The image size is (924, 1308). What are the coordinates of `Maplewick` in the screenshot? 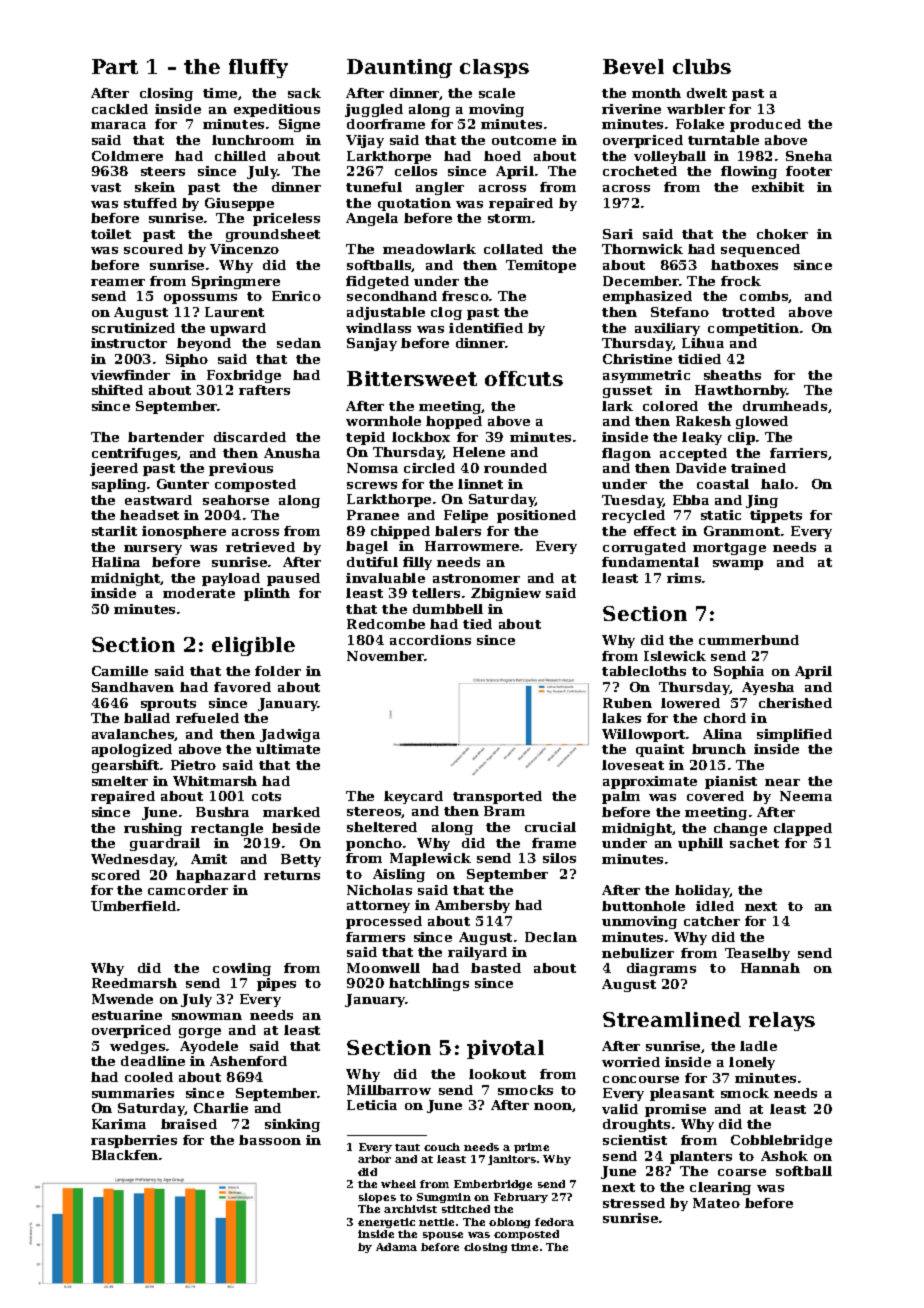 It's located at (430, 859).
